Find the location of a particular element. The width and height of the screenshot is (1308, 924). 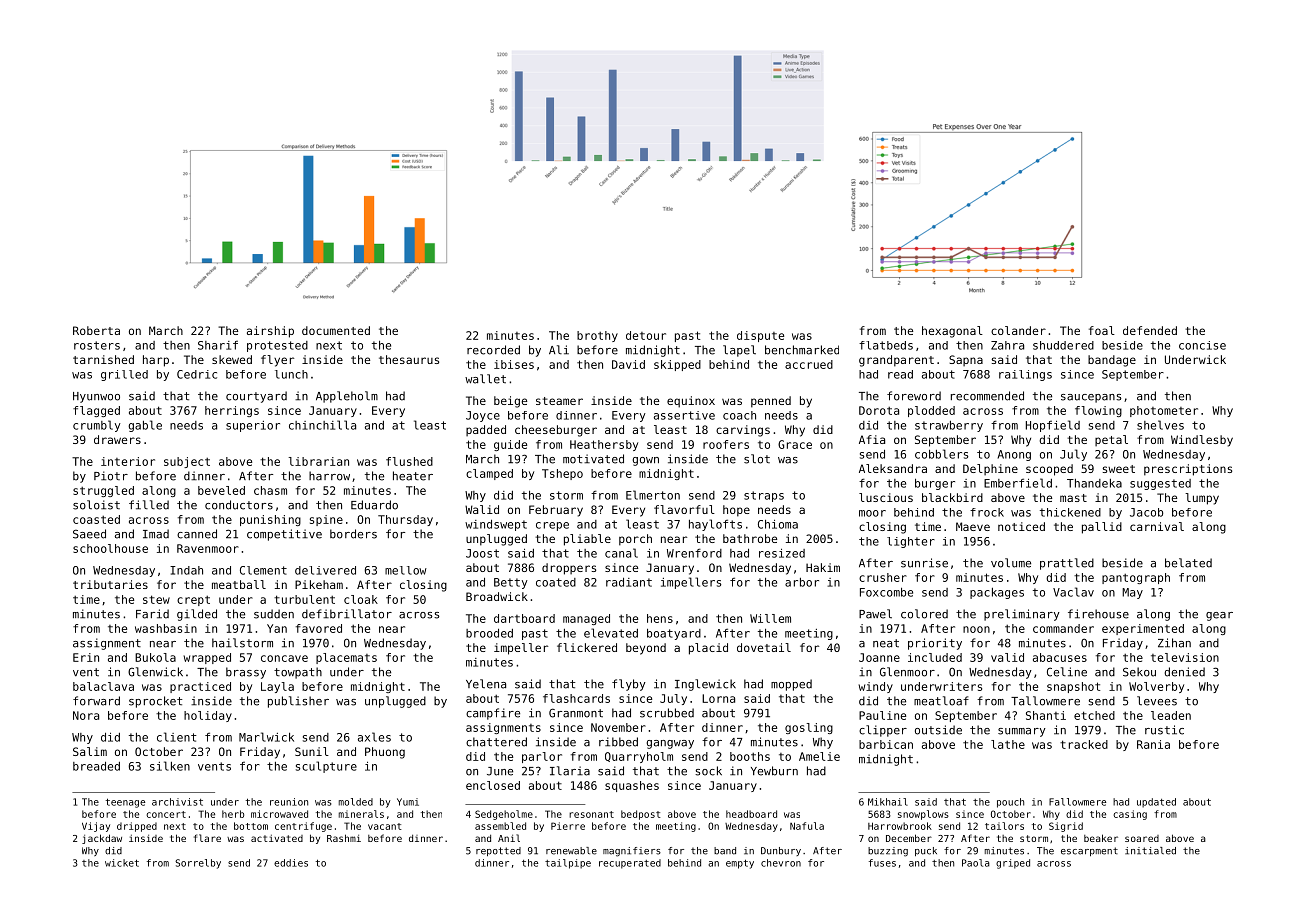

bedpost is located at coordinates (641, 815).
